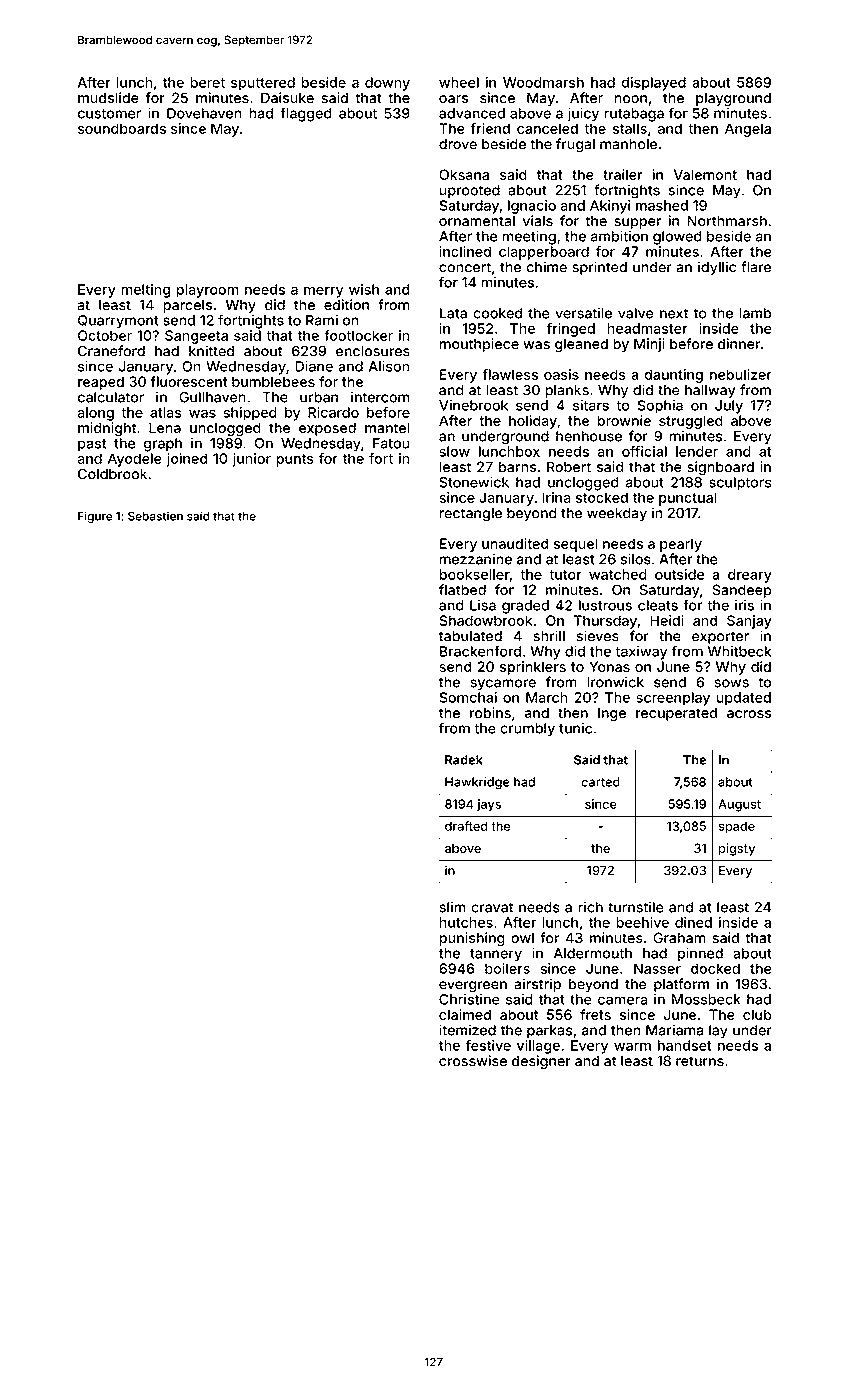 The height and width of the image is (1400, 849). What do you see at coordinates (700, 1061) in the image?
I see `returns` at bounding box center [700, 1061].
